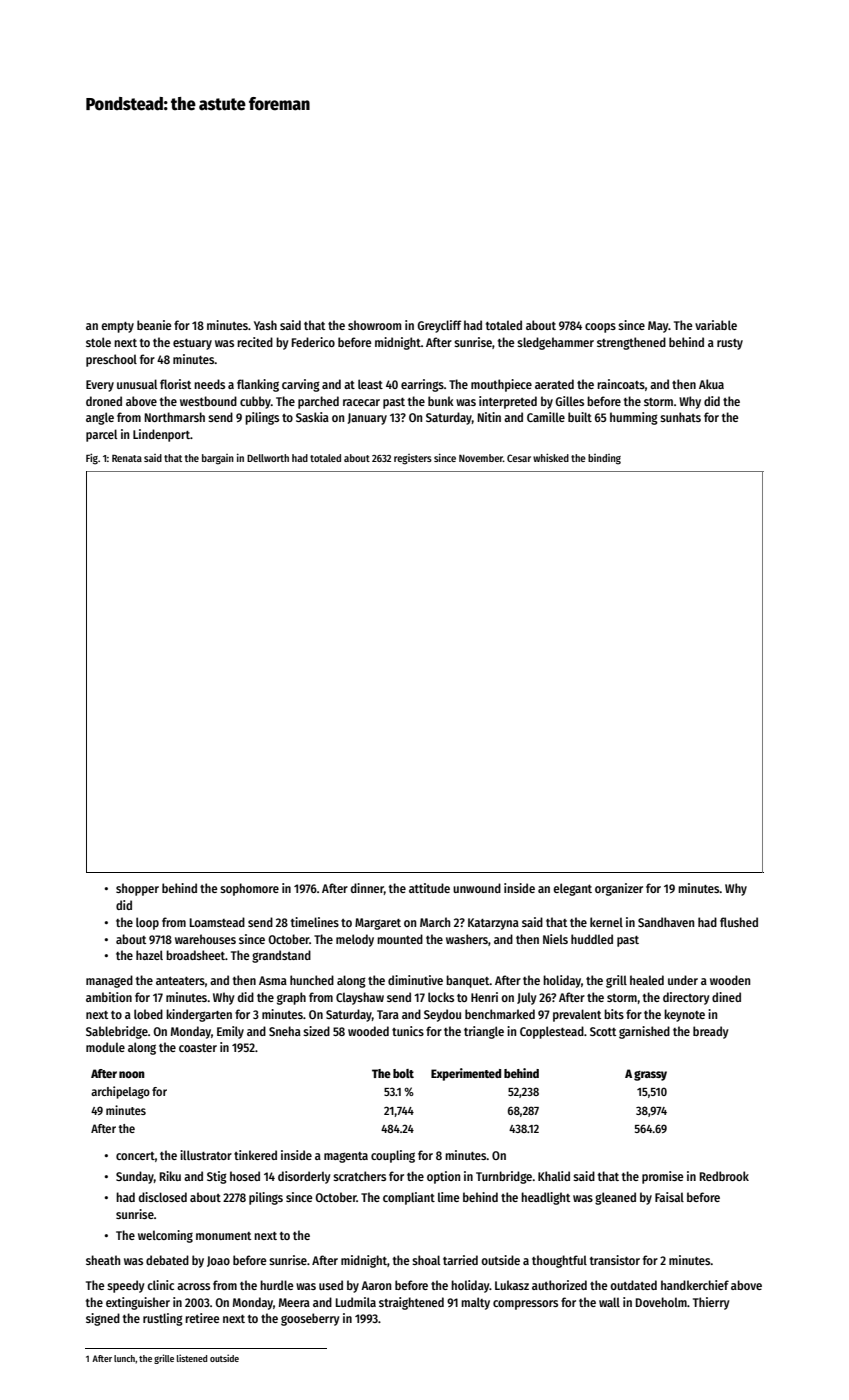  What do you see at coordinates (135, 1156) in the image?
I see `concert` at bounding box center [135, 1156].
